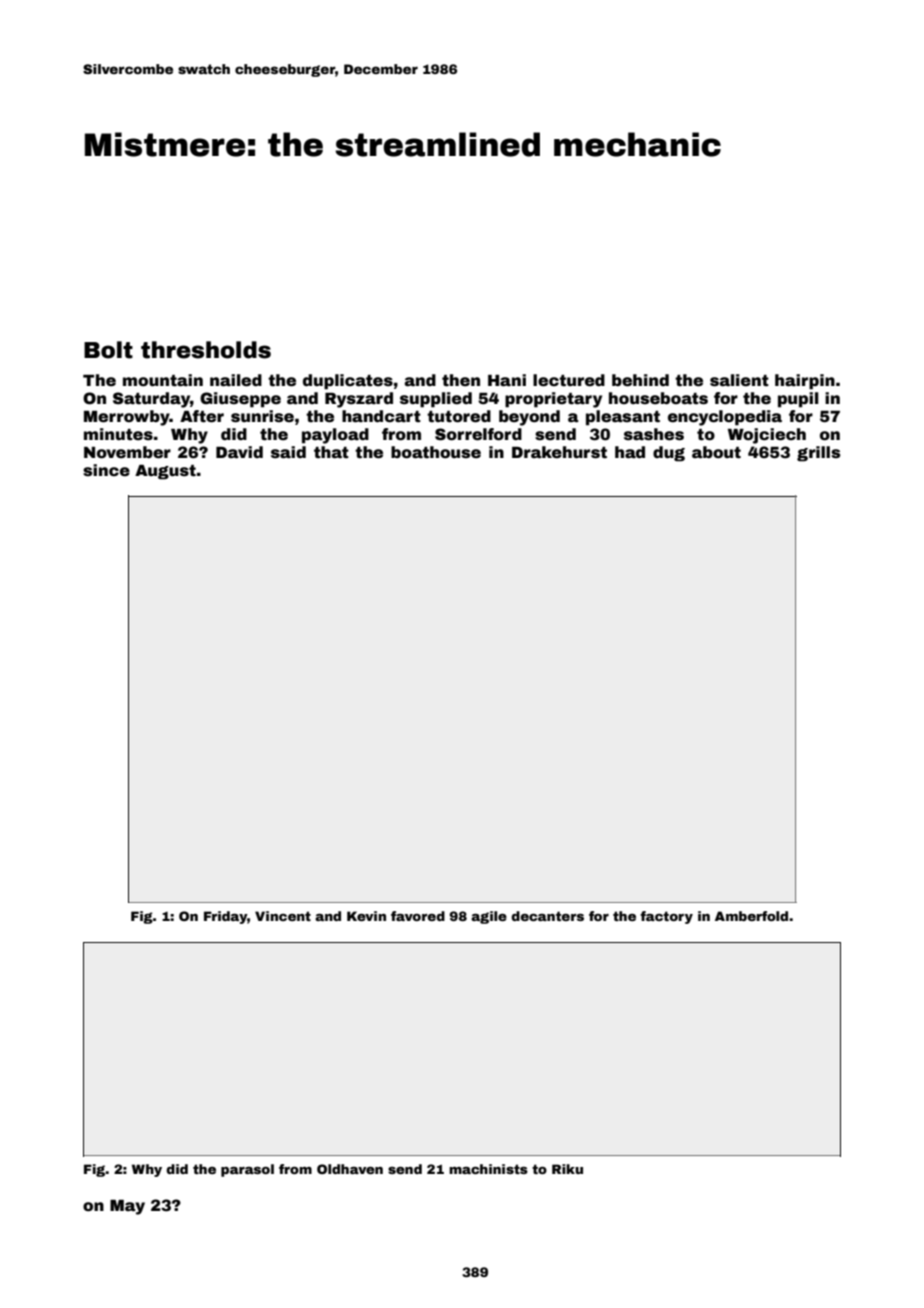 The width and height of the screenshot is (924, 1308). Describe the element at coordinates (418, 916) in the screenshot. I see `favored` at that location.
